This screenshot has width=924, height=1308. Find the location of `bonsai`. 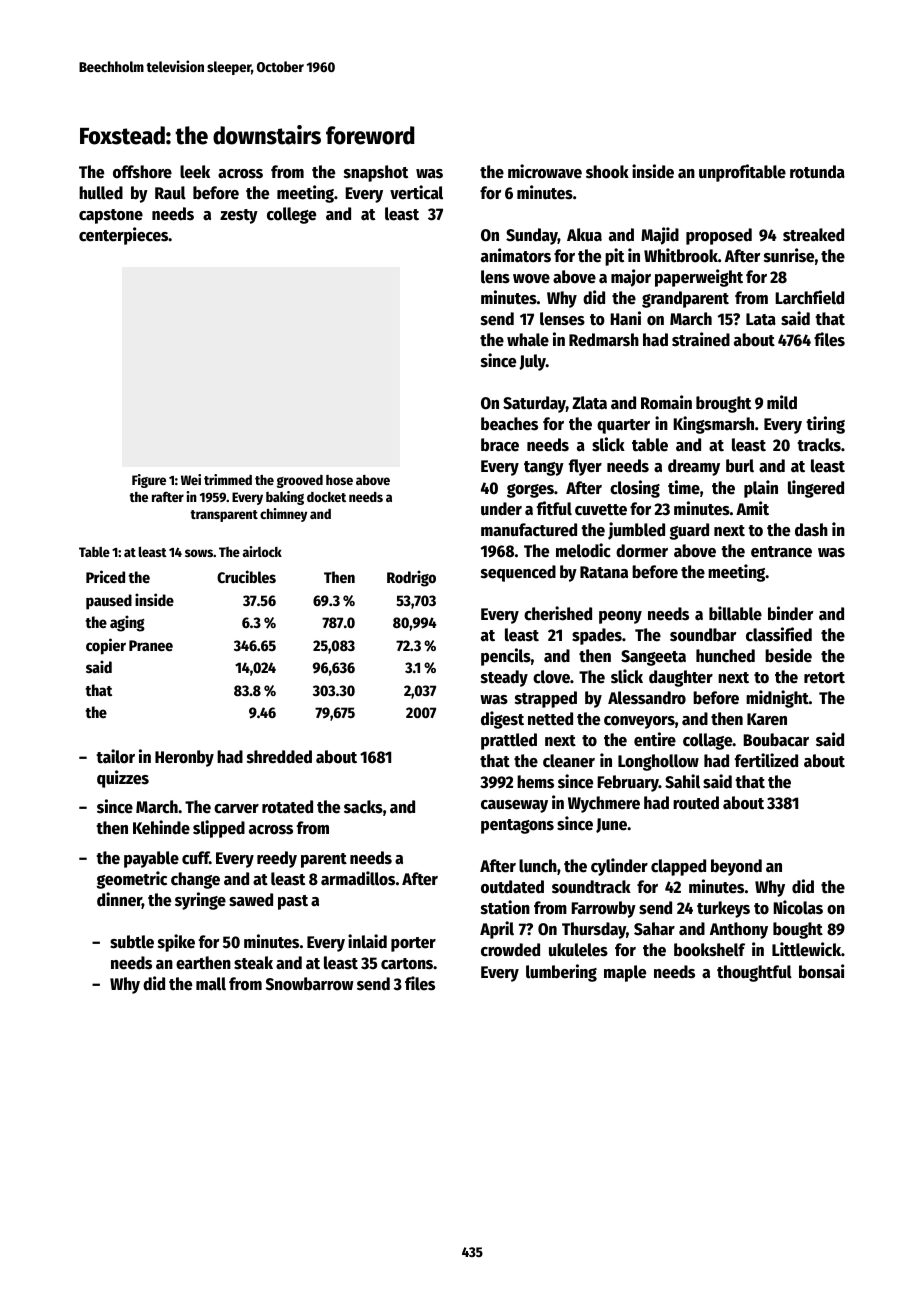

bonsai is located at coordinates (821, 971).
